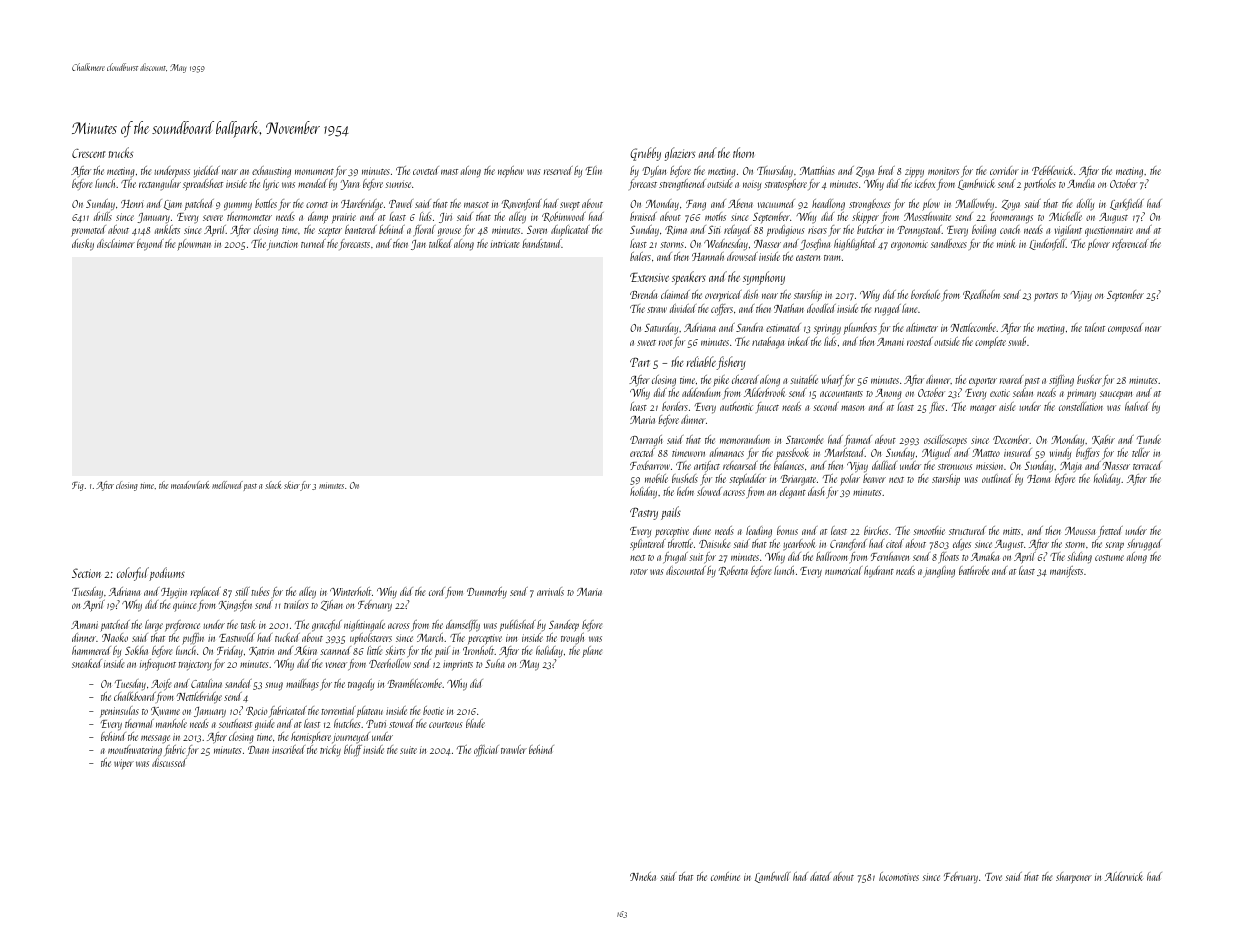 Image resolution: width=1233 pixels, height=952 pixels. What do you see at coordinates (155, 739) in the page?
I see `message` at bounding box center [155, 739].
